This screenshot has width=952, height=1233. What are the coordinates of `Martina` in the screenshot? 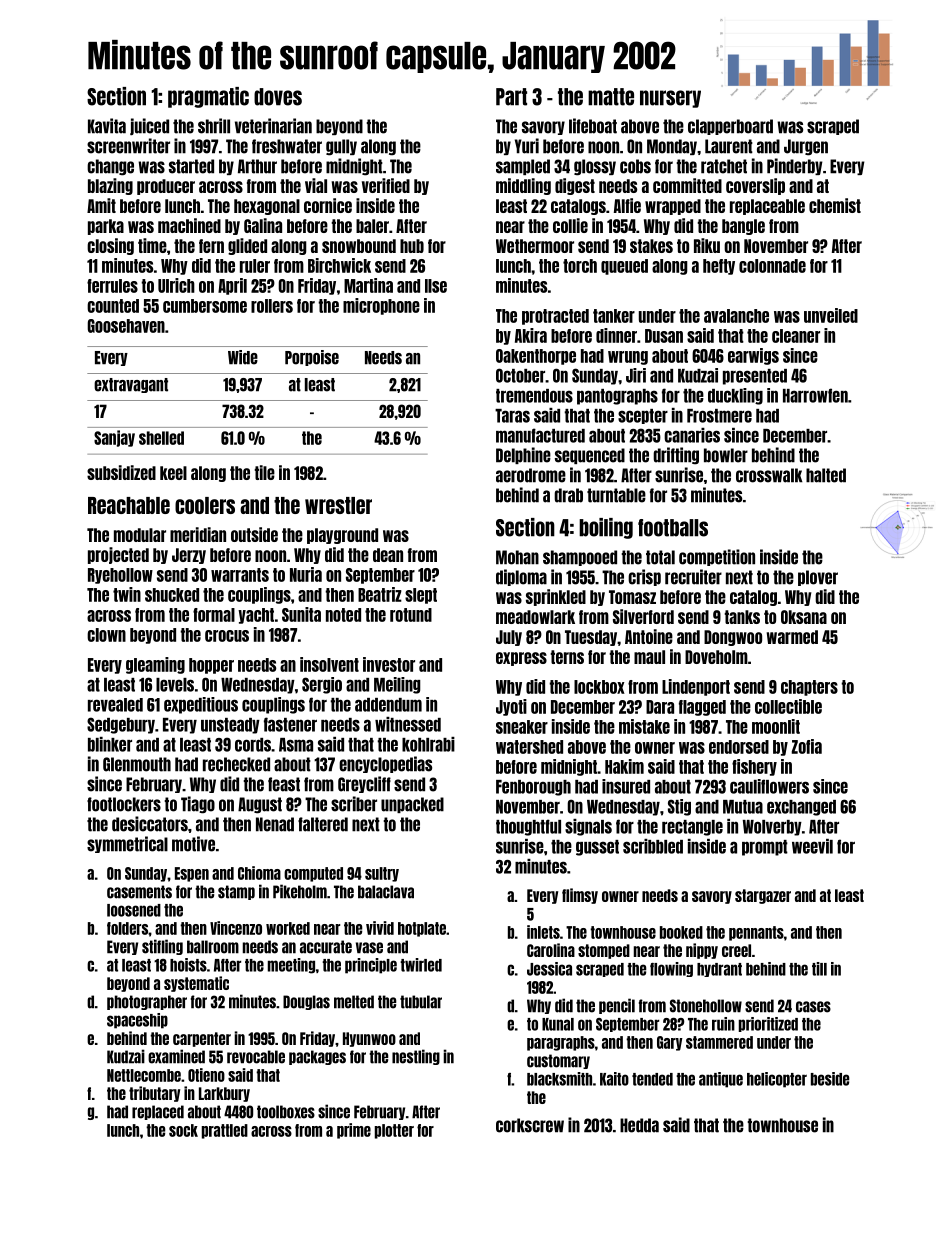 It's located at (368, 285).
